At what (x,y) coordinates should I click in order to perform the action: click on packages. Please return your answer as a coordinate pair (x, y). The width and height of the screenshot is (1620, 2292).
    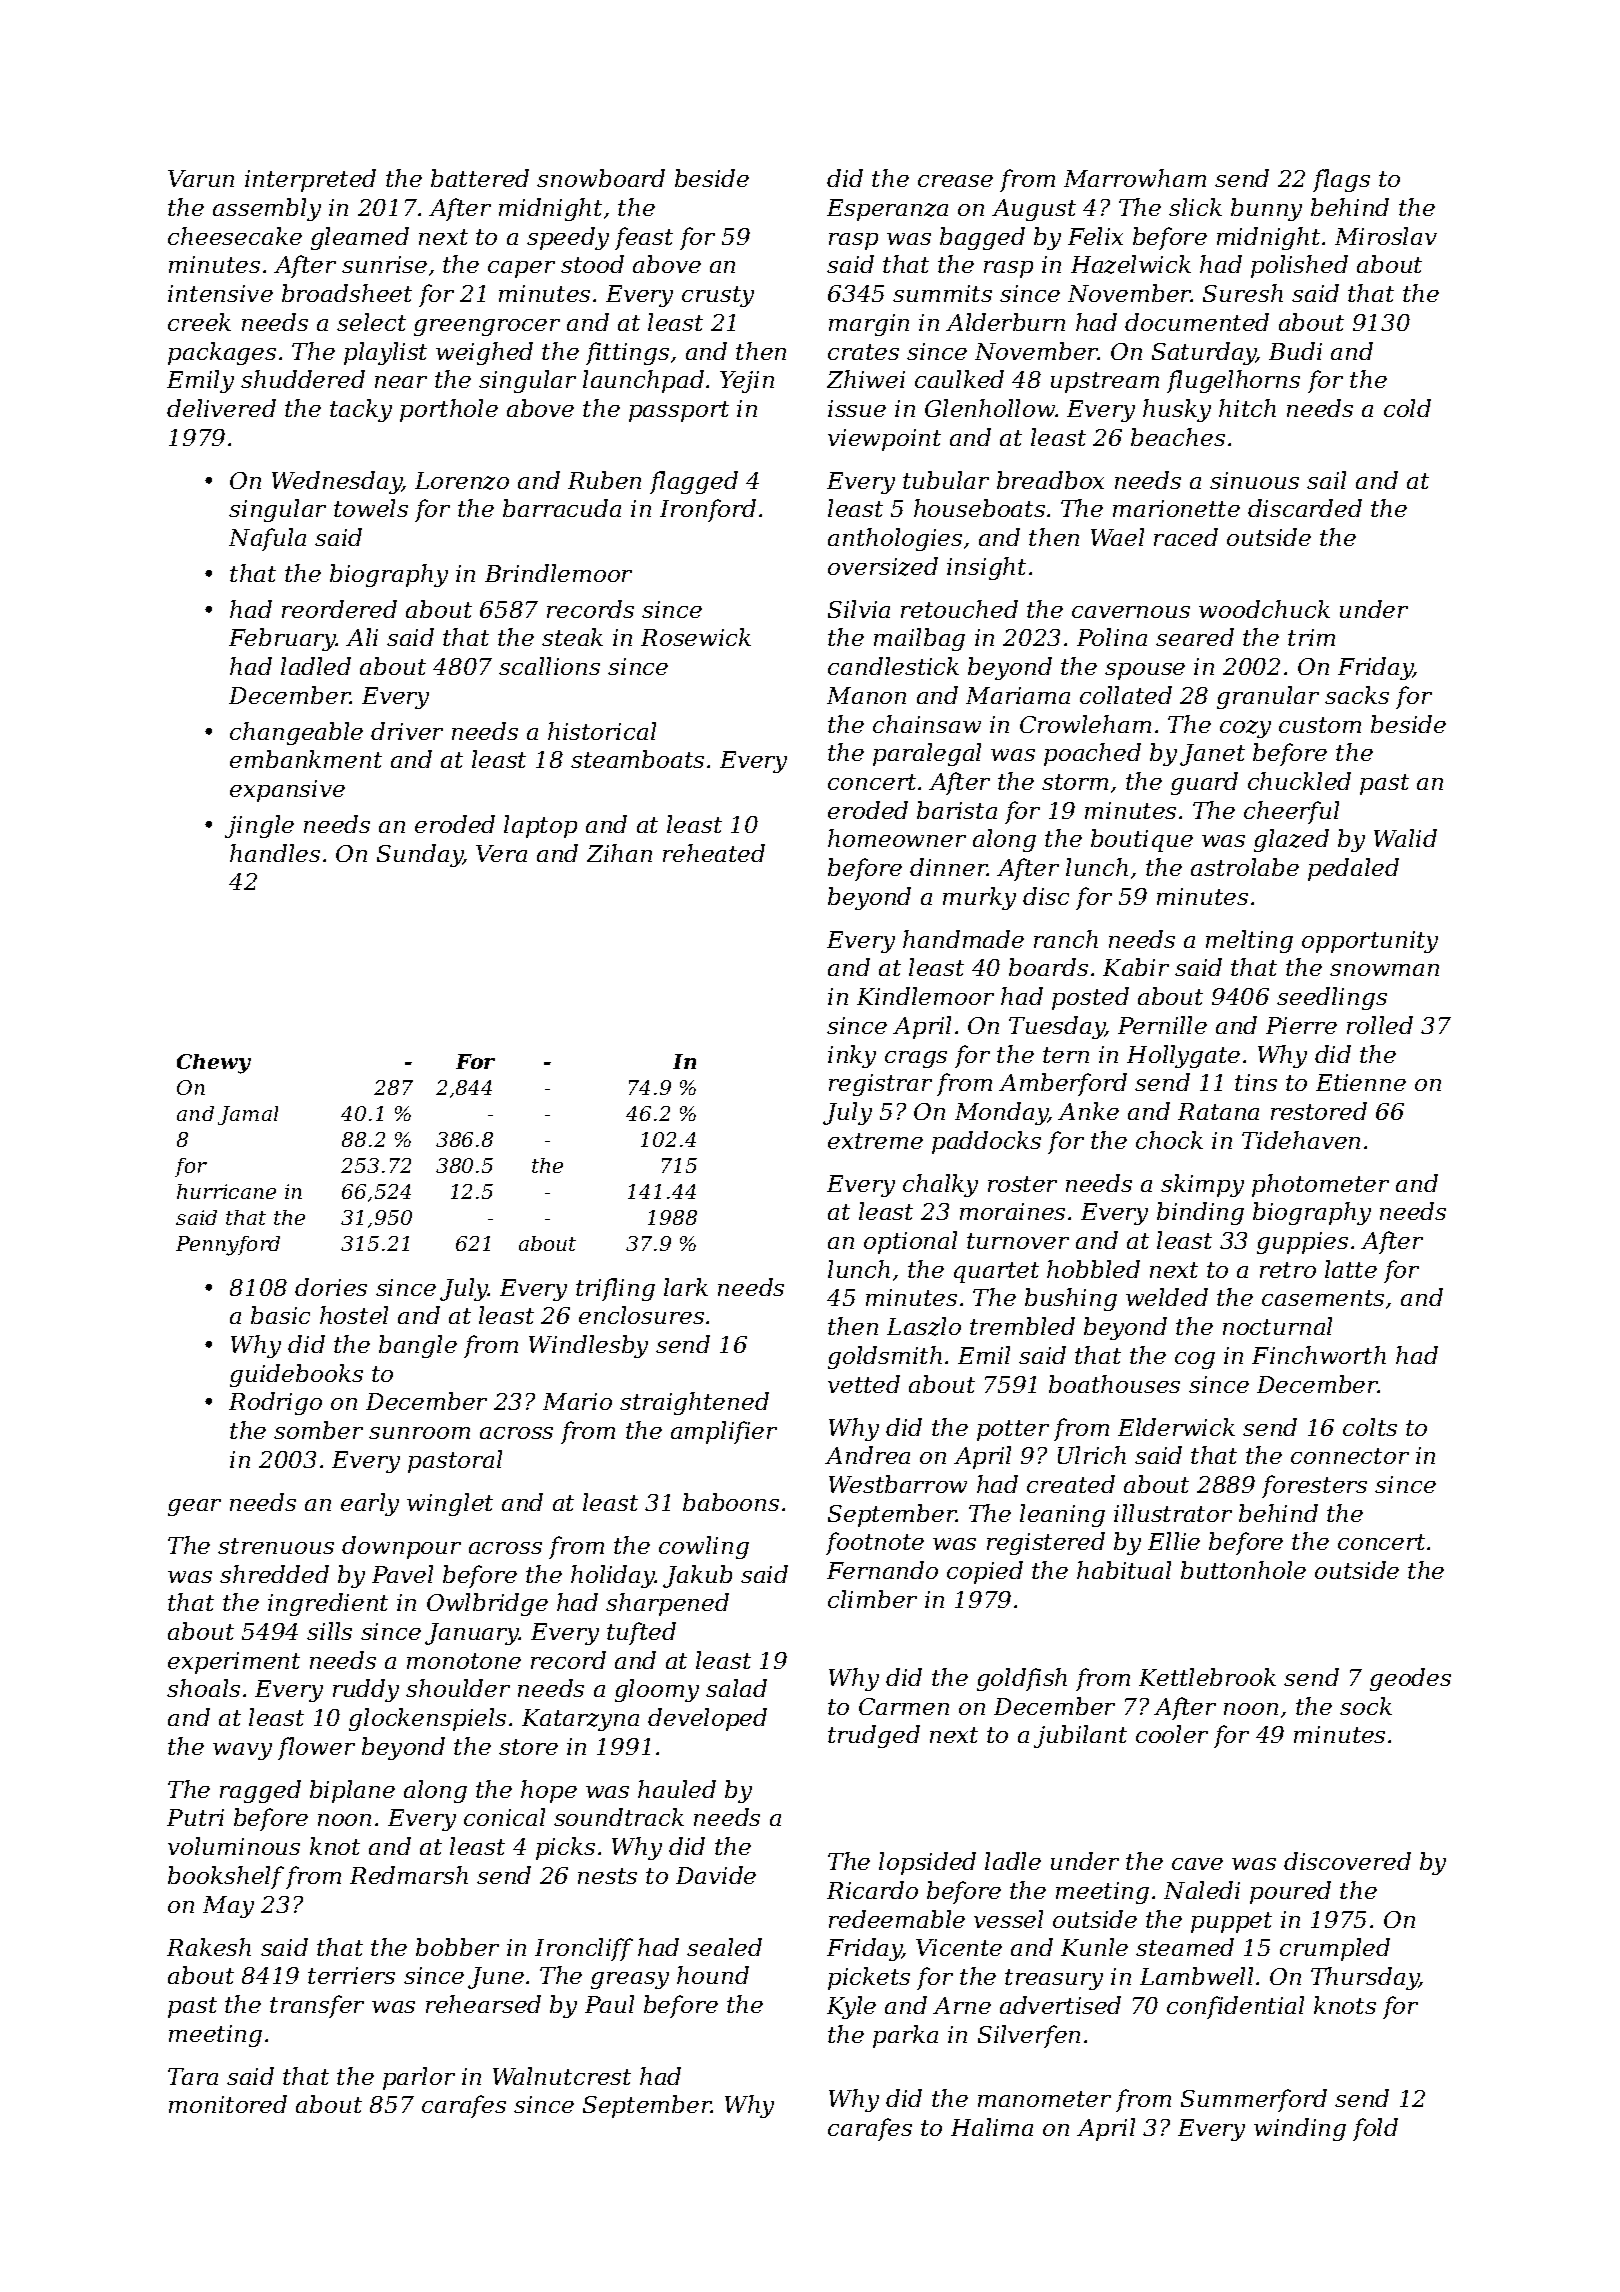
    Looking at the image, I should click on (222, 353).
